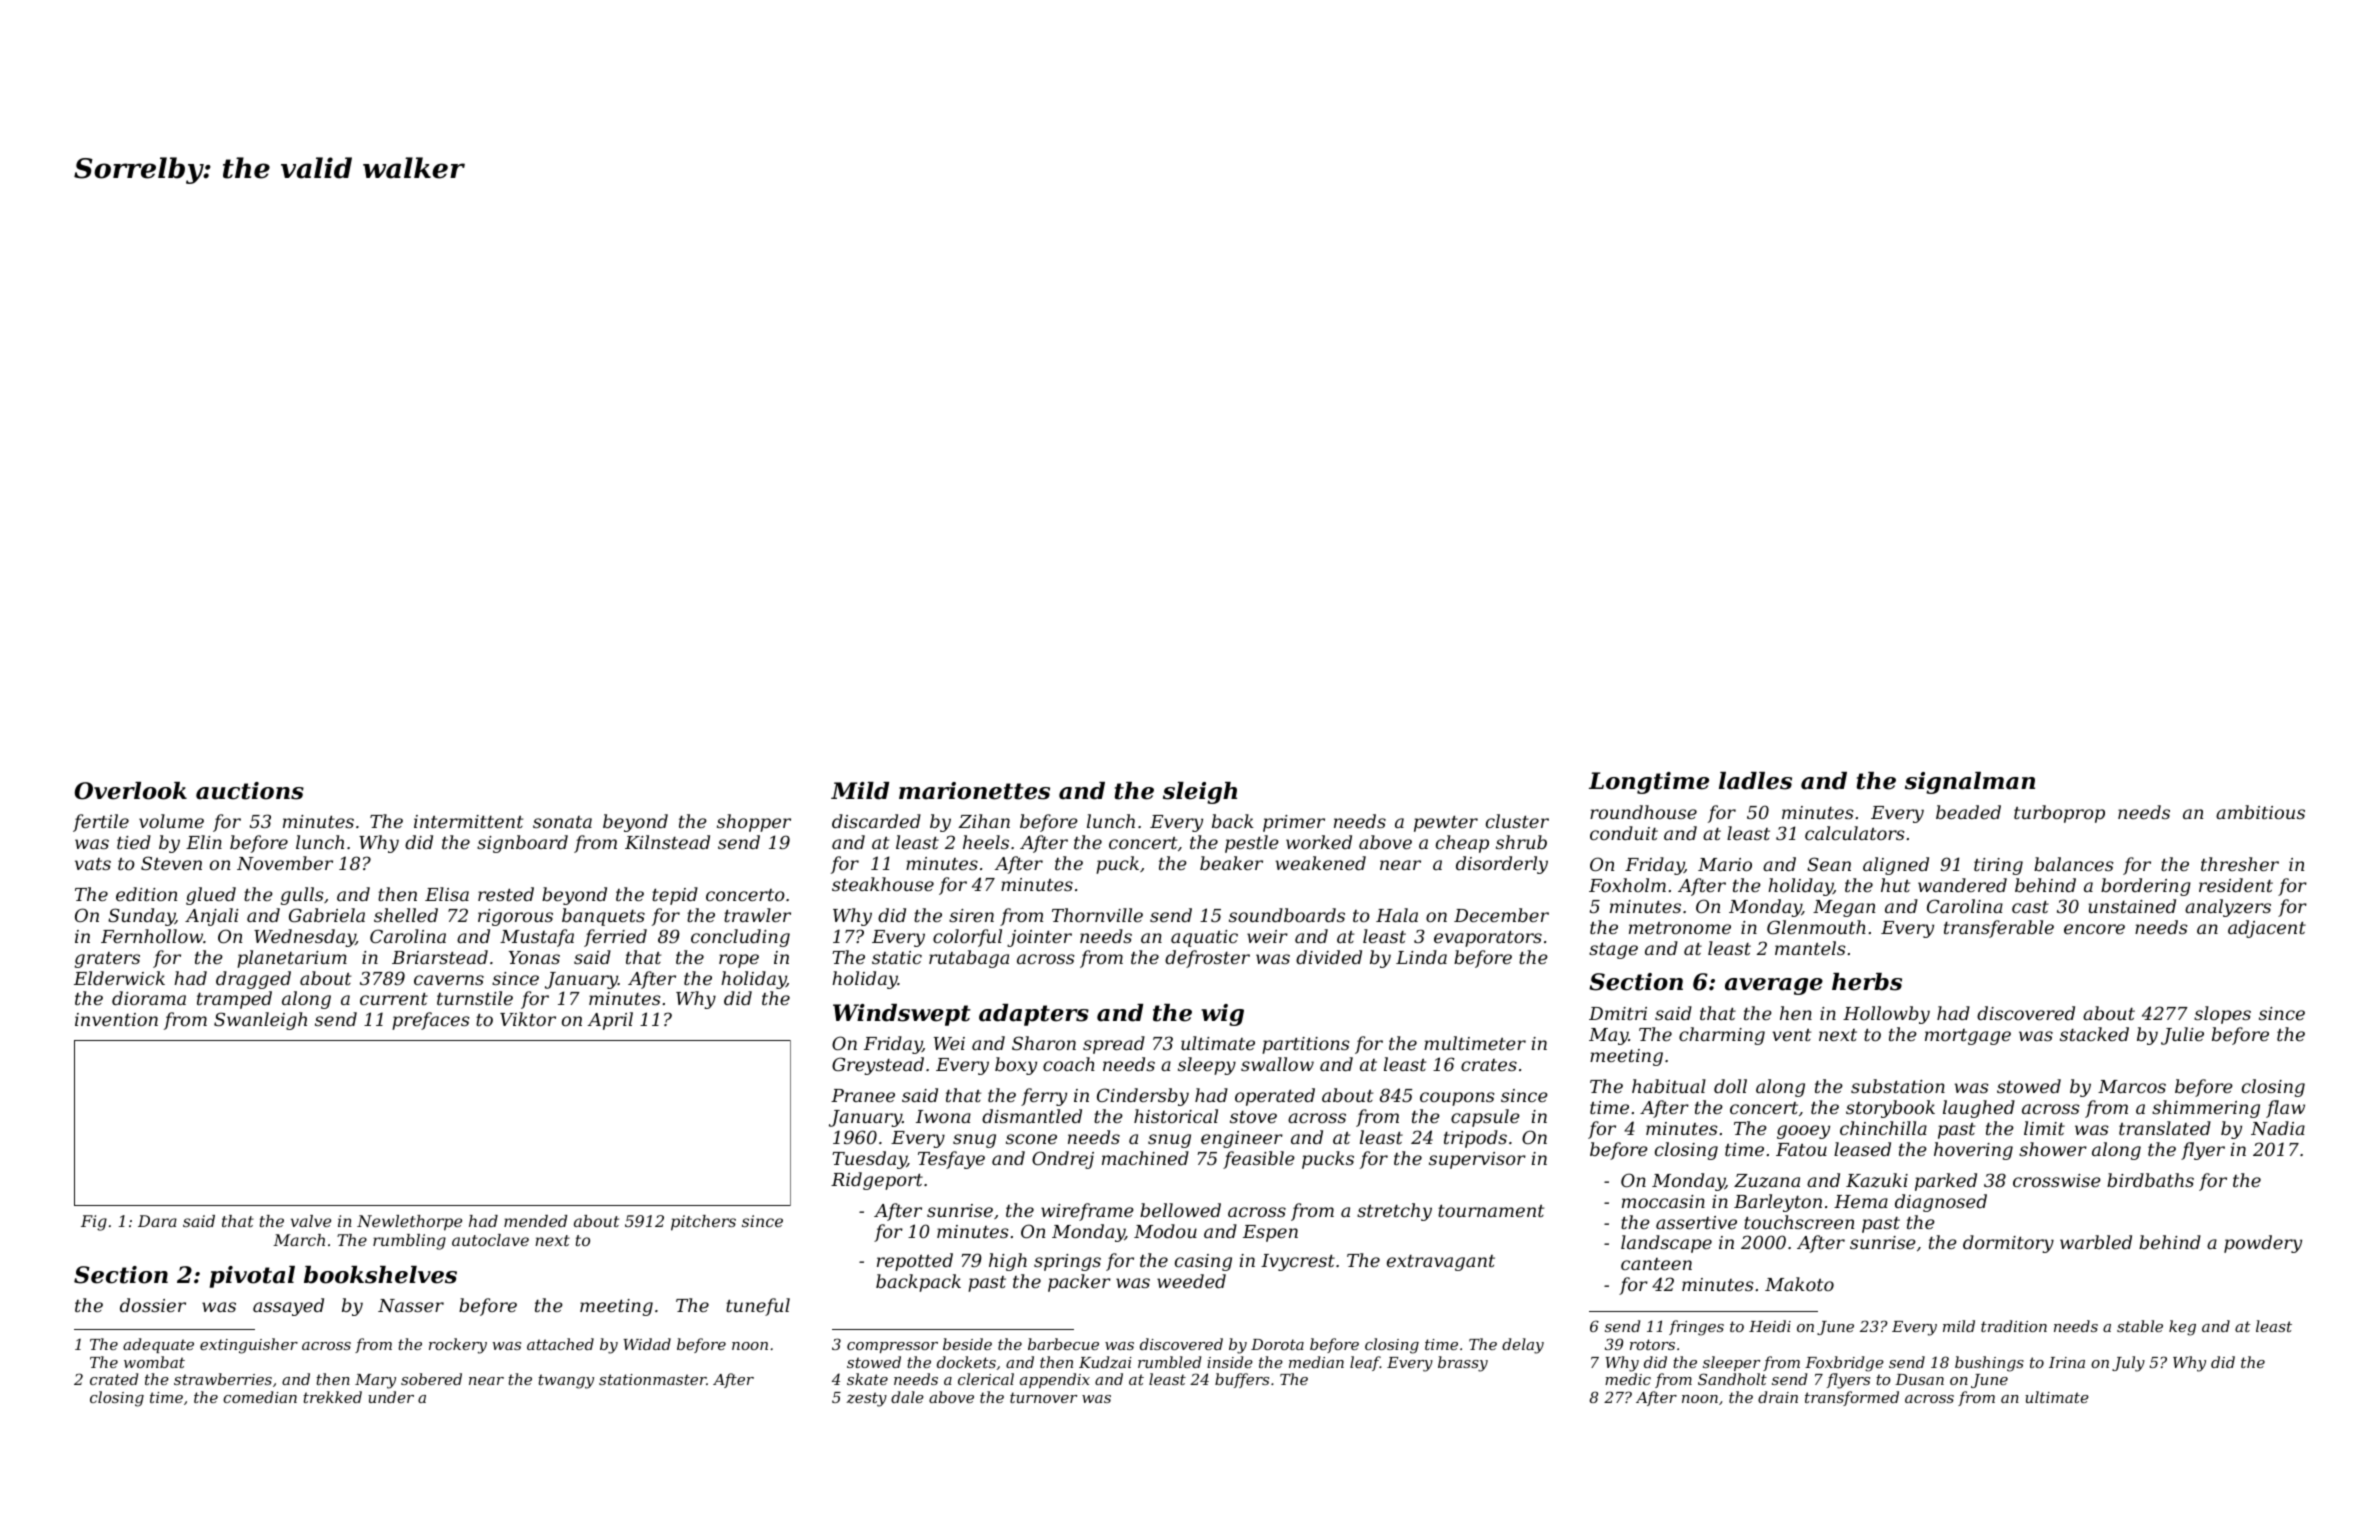 The image size is (2380, 1540). Describe the element at coordinates (1242, 1380) in the document. I see `buffers` at that location.
